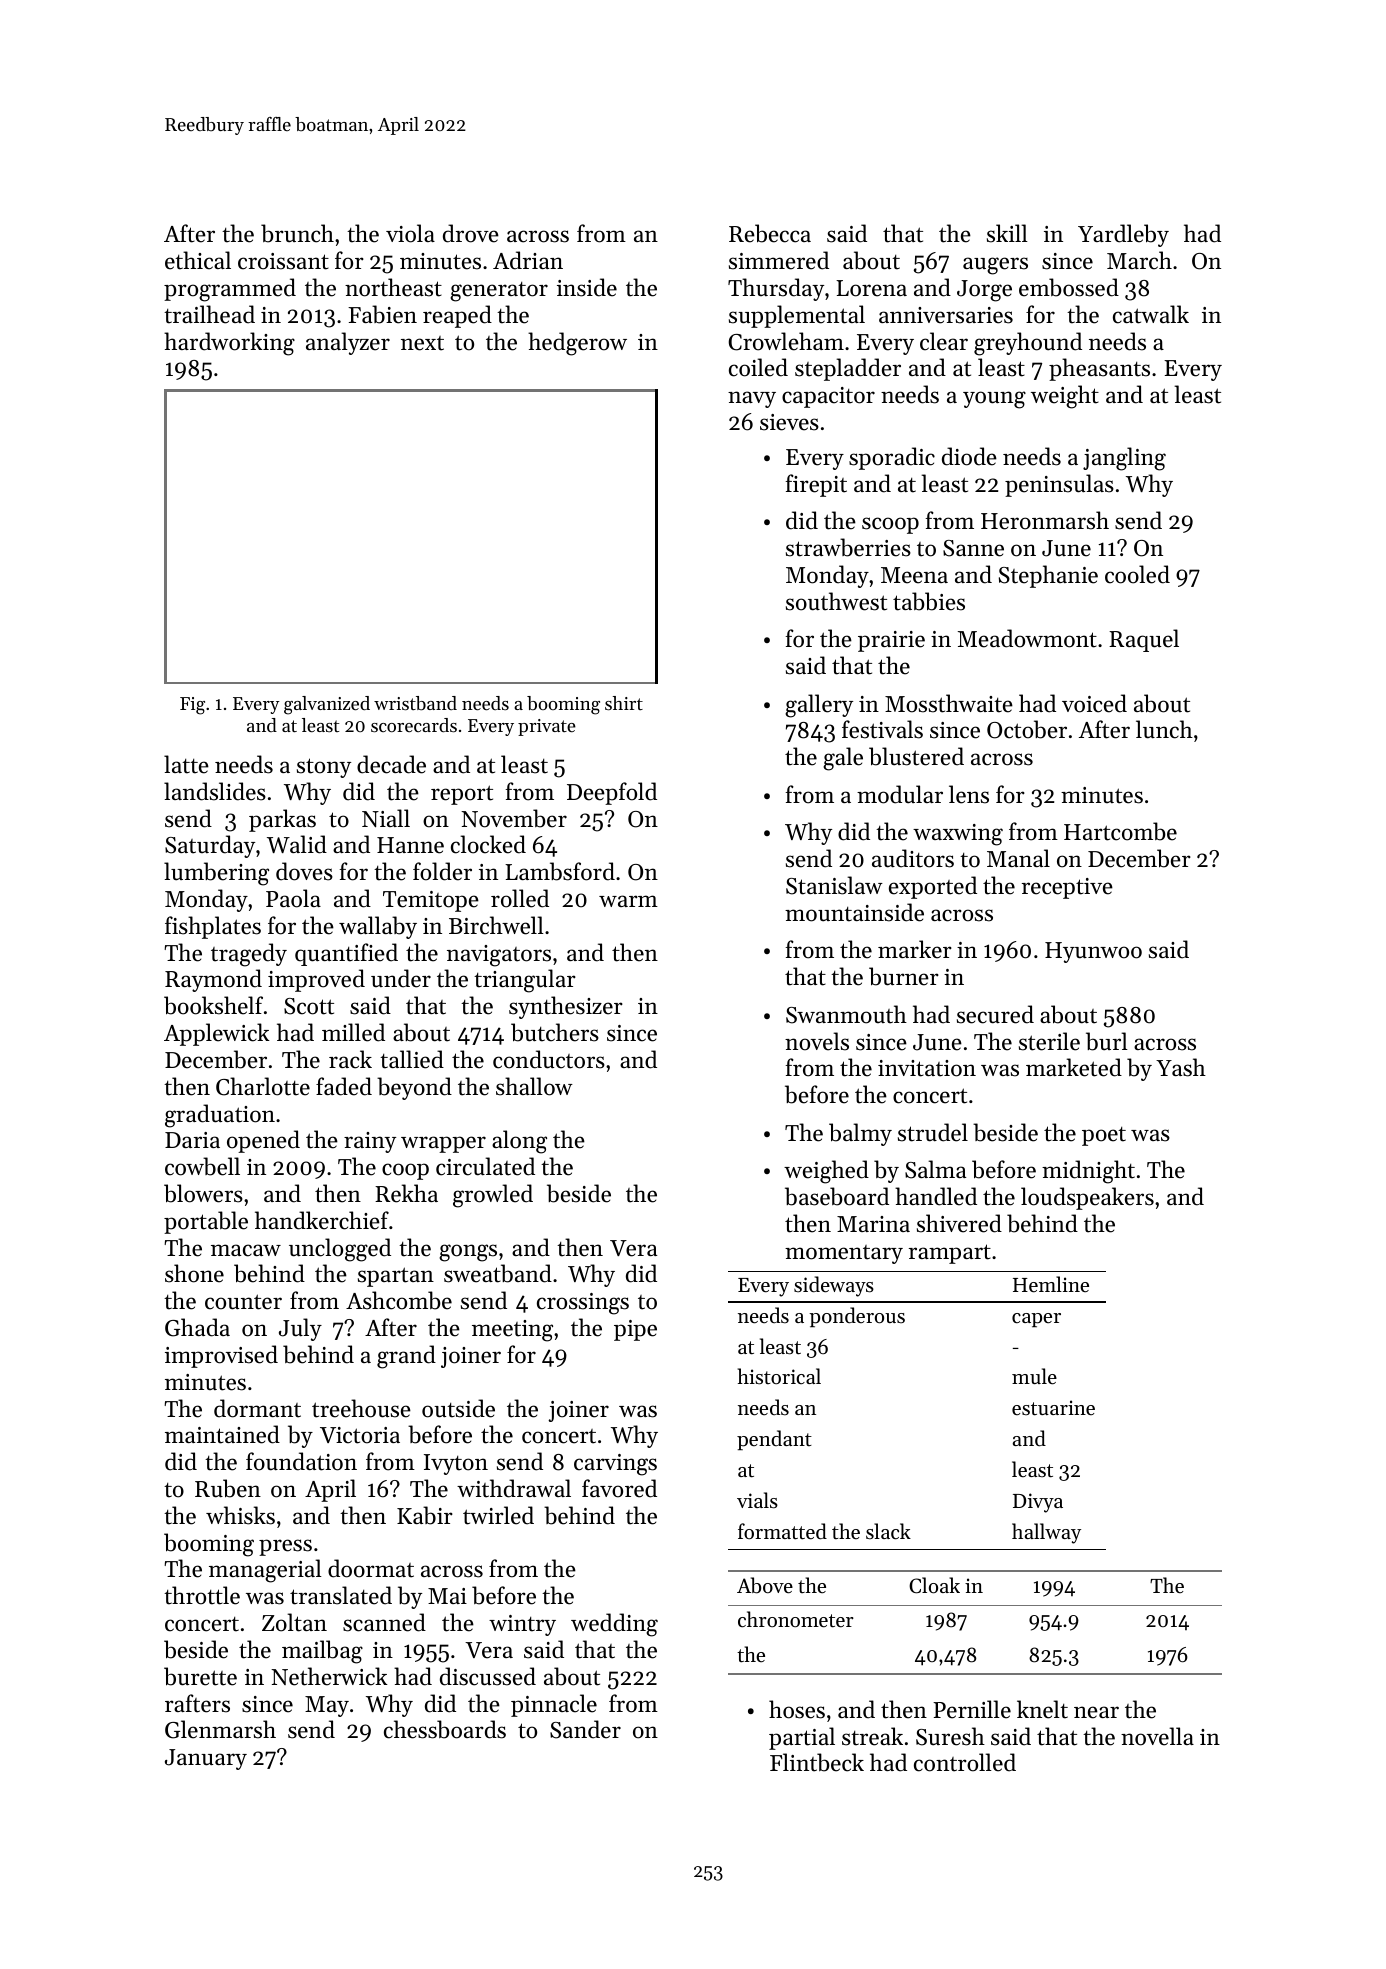 Image resolution: width=1386 pixels, height=1969 pixels. Describe the element at coordinates (348, 343) in the image. I see `analyzer` at that location.
